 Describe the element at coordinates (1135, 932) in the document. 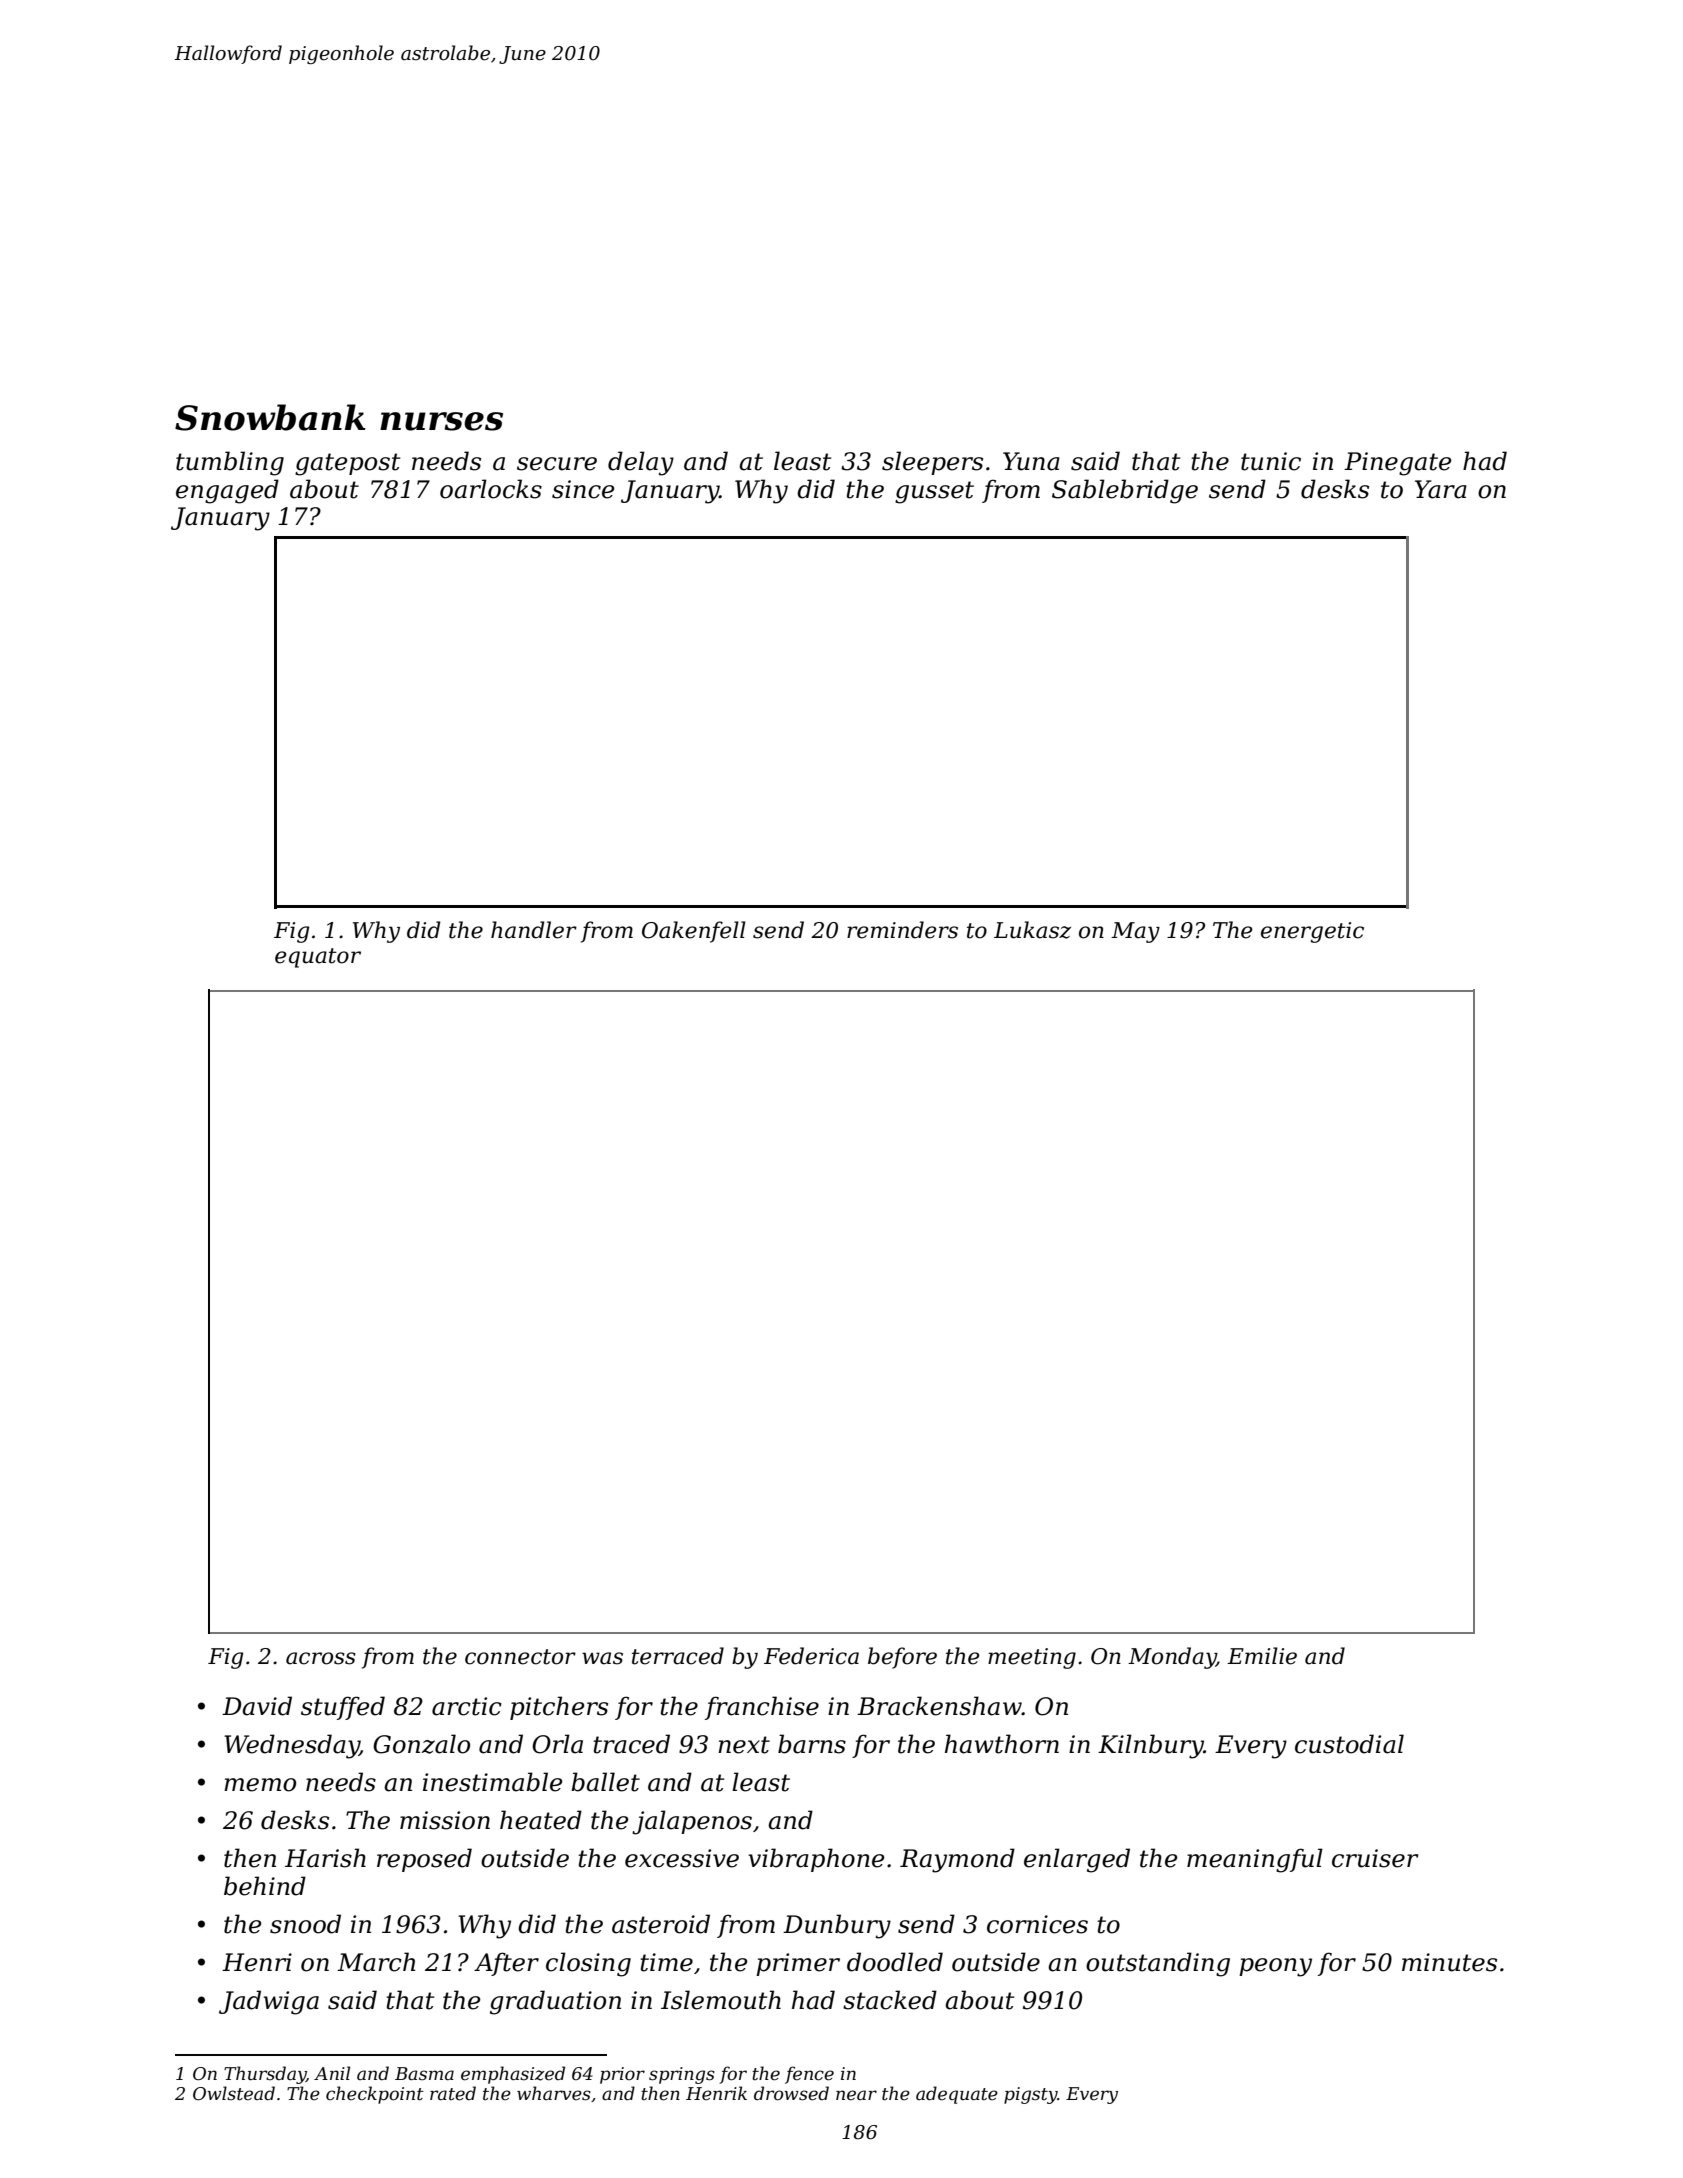

I see `May` at that location.
